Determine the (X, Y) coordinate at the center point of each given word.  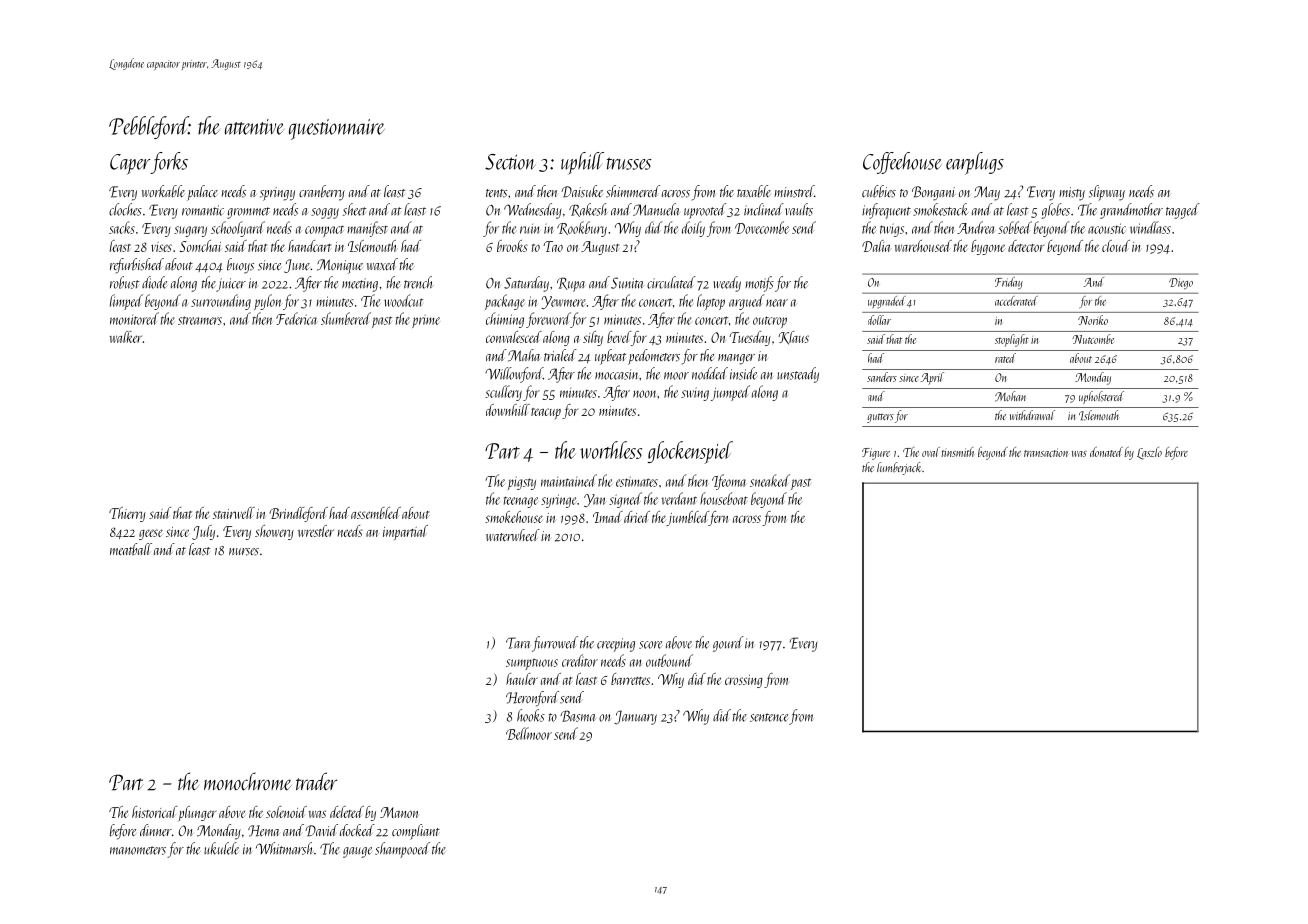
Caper (130, 164)
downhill (508, 410)
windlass (1150, 227)
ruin (529, 229)
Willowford (514, 375)
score (651, 645)
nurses (244, 552)
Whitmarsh (284, 848)
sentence (769, 717)
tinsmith (957, 452)
